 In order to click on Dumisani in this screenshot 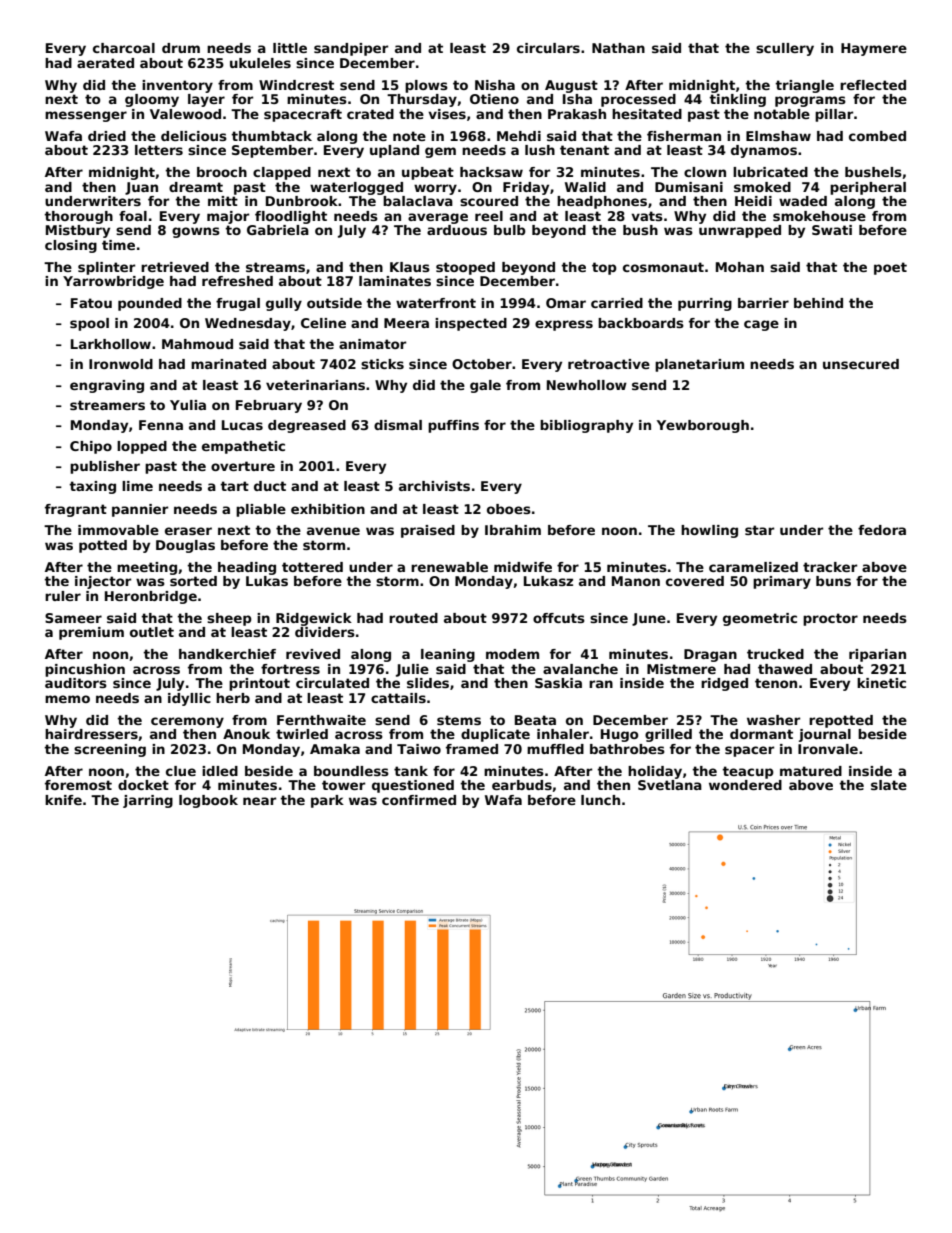, I will do `click(689, 187)`.
